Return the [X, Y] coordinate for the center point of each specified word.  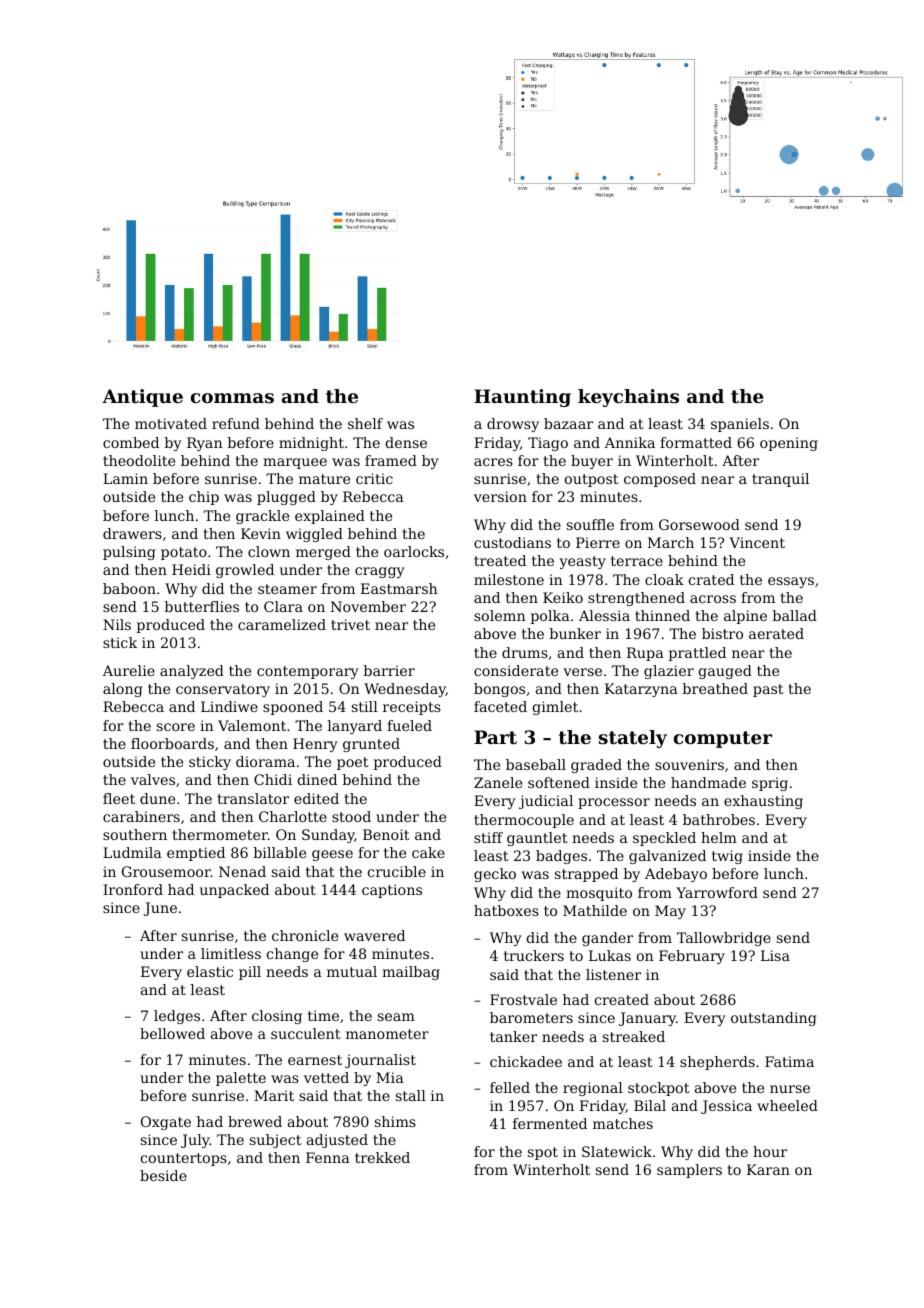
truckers [534, 955]
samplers [689, 1171]
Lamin [125, 478]
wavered [374, 935]
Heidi [191, 569]
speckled [664, 839]
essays [791, 582]
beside [163, 1175]
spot [543, 1153]
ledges [177, 1017]
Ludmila [132, 852]
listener [613, 974]
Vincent [757, 542]
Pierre [598, 542]
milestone [509, 579]
